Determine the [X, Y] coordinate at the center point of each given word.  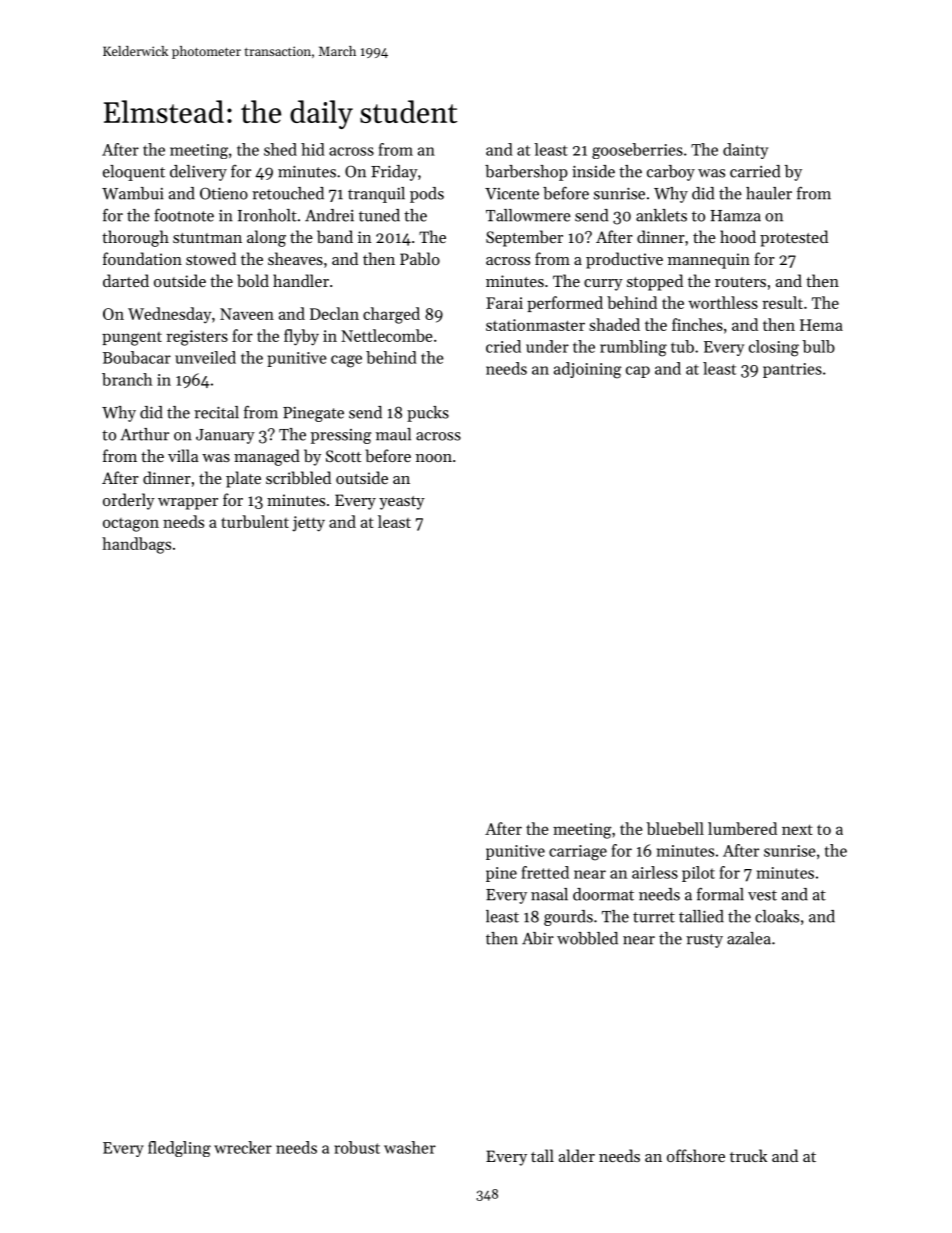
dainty [745, 151]
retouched [288, 193]
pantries [792, 370]
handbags [136, 545]
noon [434, 458]
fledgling [179, 1149]
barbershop [526, 173]
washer [410, 1147]
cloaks [777, 916]
